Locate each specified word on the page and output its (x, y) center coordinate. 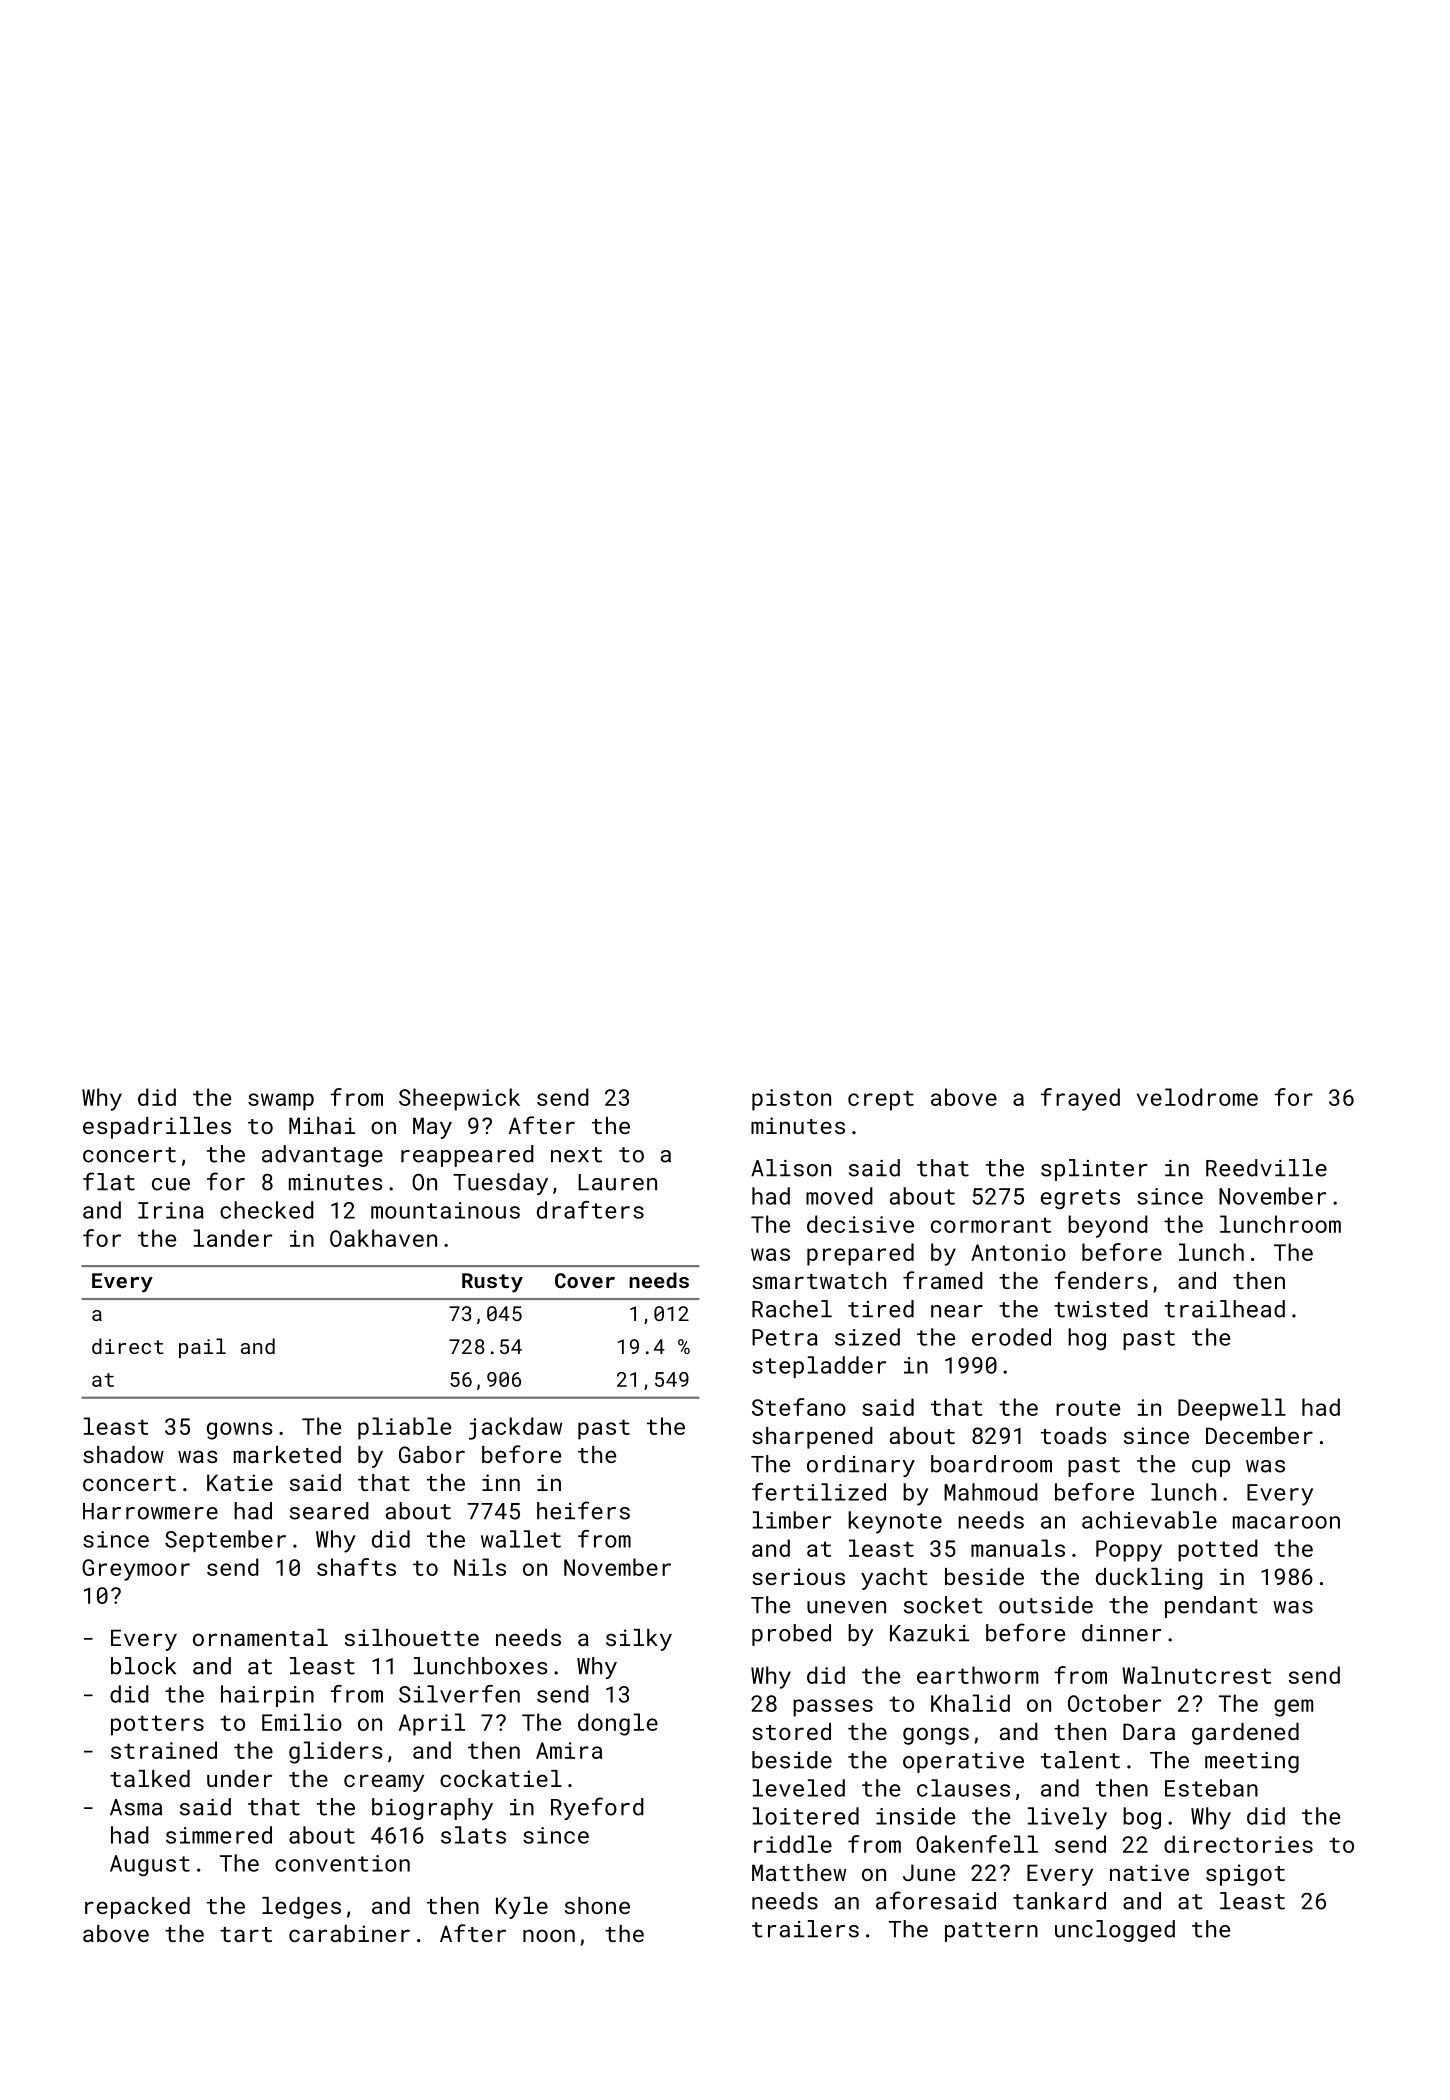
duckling (1149, 1579)
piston (791, 1100)
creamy (384, 1783)
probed (791, 1635)
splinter (1094, 1170)
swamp (281, 1102)
